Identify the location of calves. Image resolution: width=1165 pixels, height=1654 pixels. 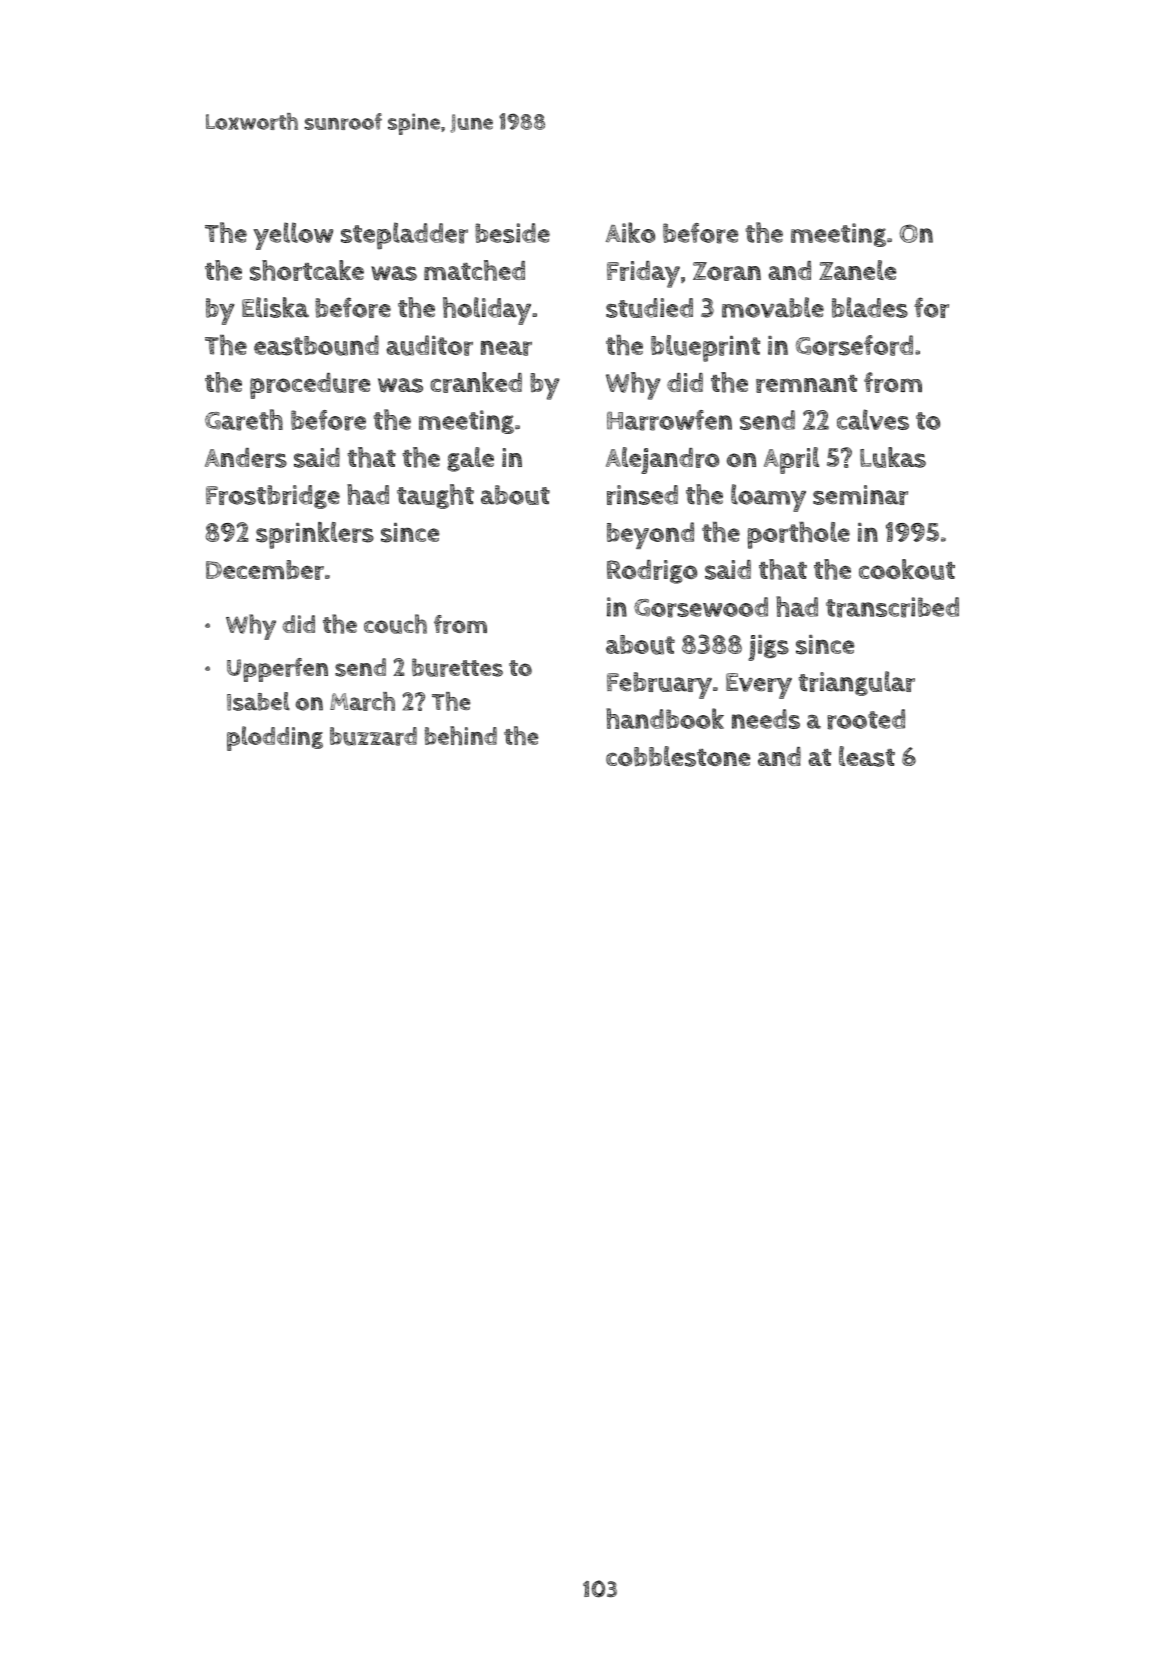
(873, 419).
